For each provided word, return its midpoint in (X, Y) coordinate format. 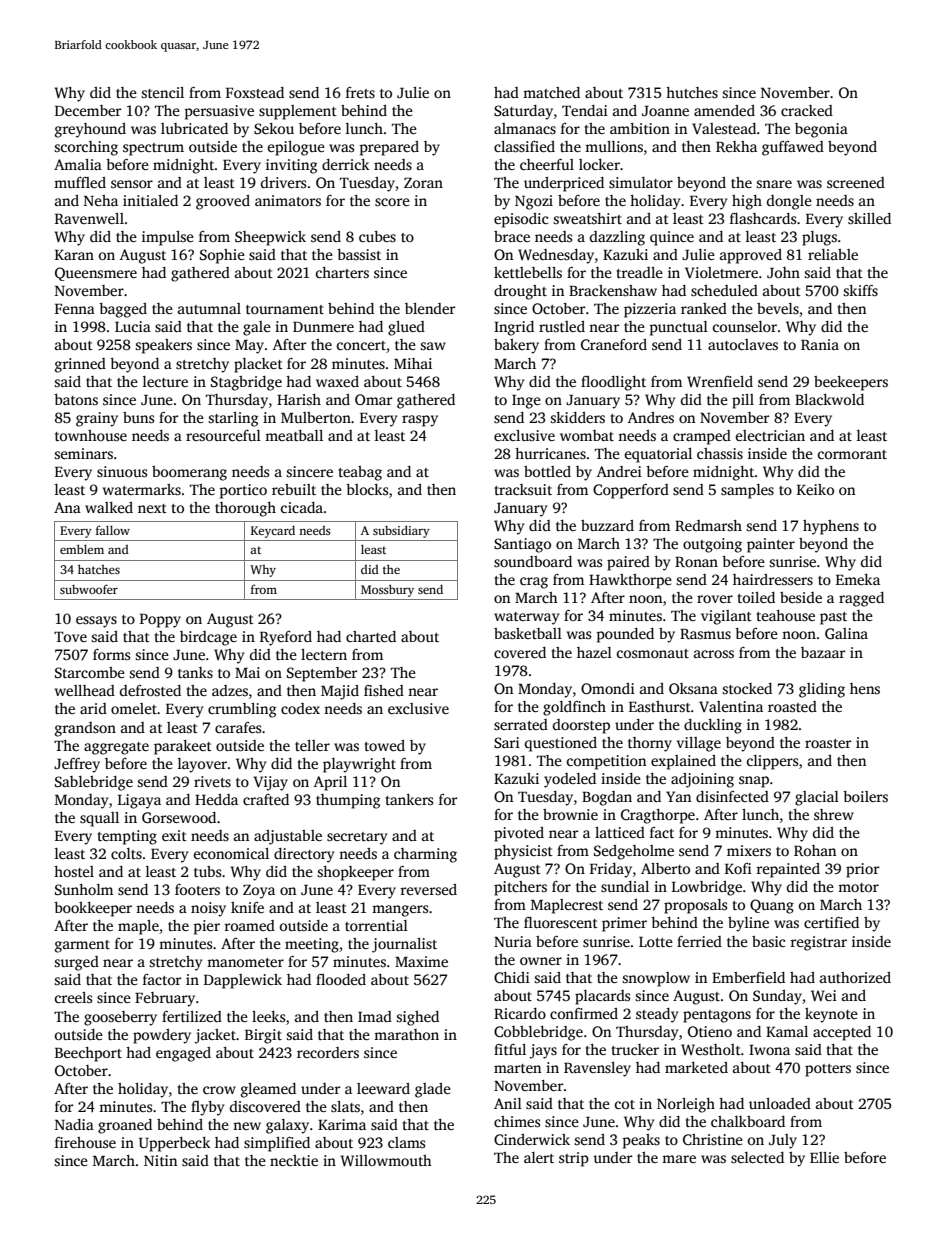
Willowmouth (386, 1160)
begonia (821, 130)
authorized (855, 977)
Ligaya (139, 801)
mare (679, 1159)
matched (551, 92)
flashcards (763, 218)
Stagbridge (246, 383)
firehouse (85, 1142)
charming (425, 855)
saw (433, 346)
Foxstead (255, 92)
